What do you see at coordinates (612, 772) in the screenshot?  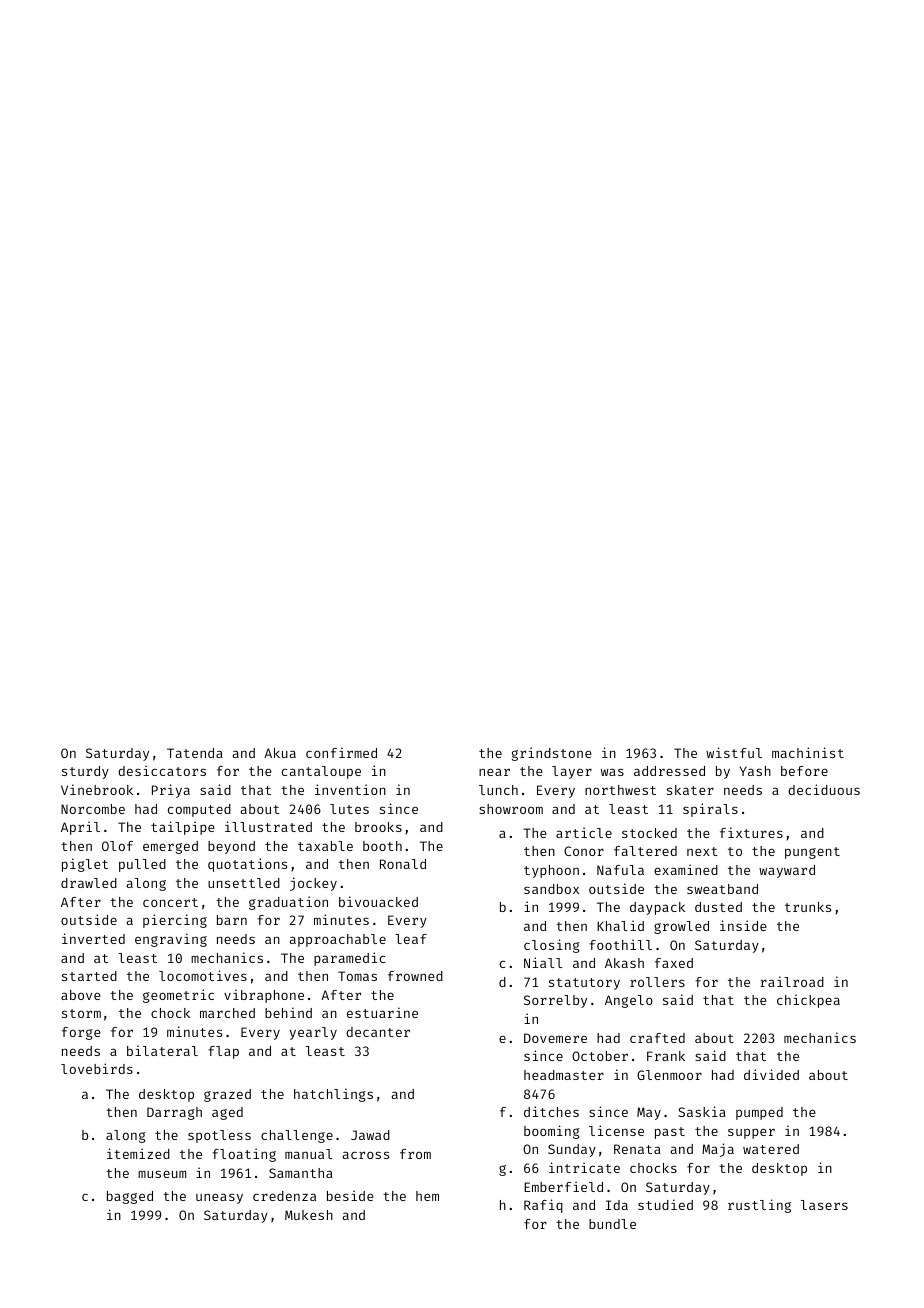 I see `was` at bounding box center [612, 772].
